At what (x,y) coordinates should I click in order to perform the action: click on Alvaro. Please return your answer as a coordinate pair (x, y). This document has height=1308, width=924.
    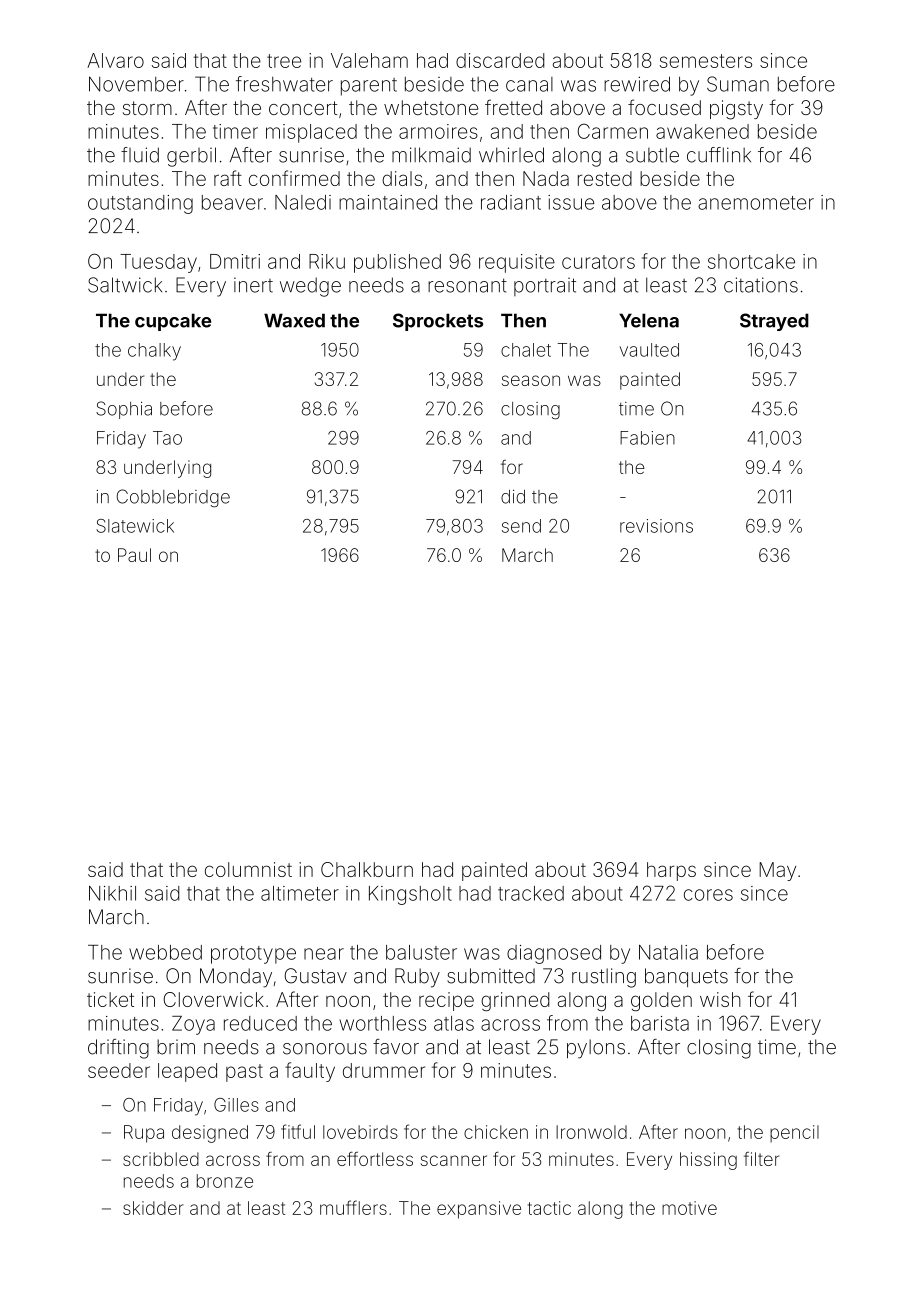
    Looking at the image, I should click on (115, 60).
